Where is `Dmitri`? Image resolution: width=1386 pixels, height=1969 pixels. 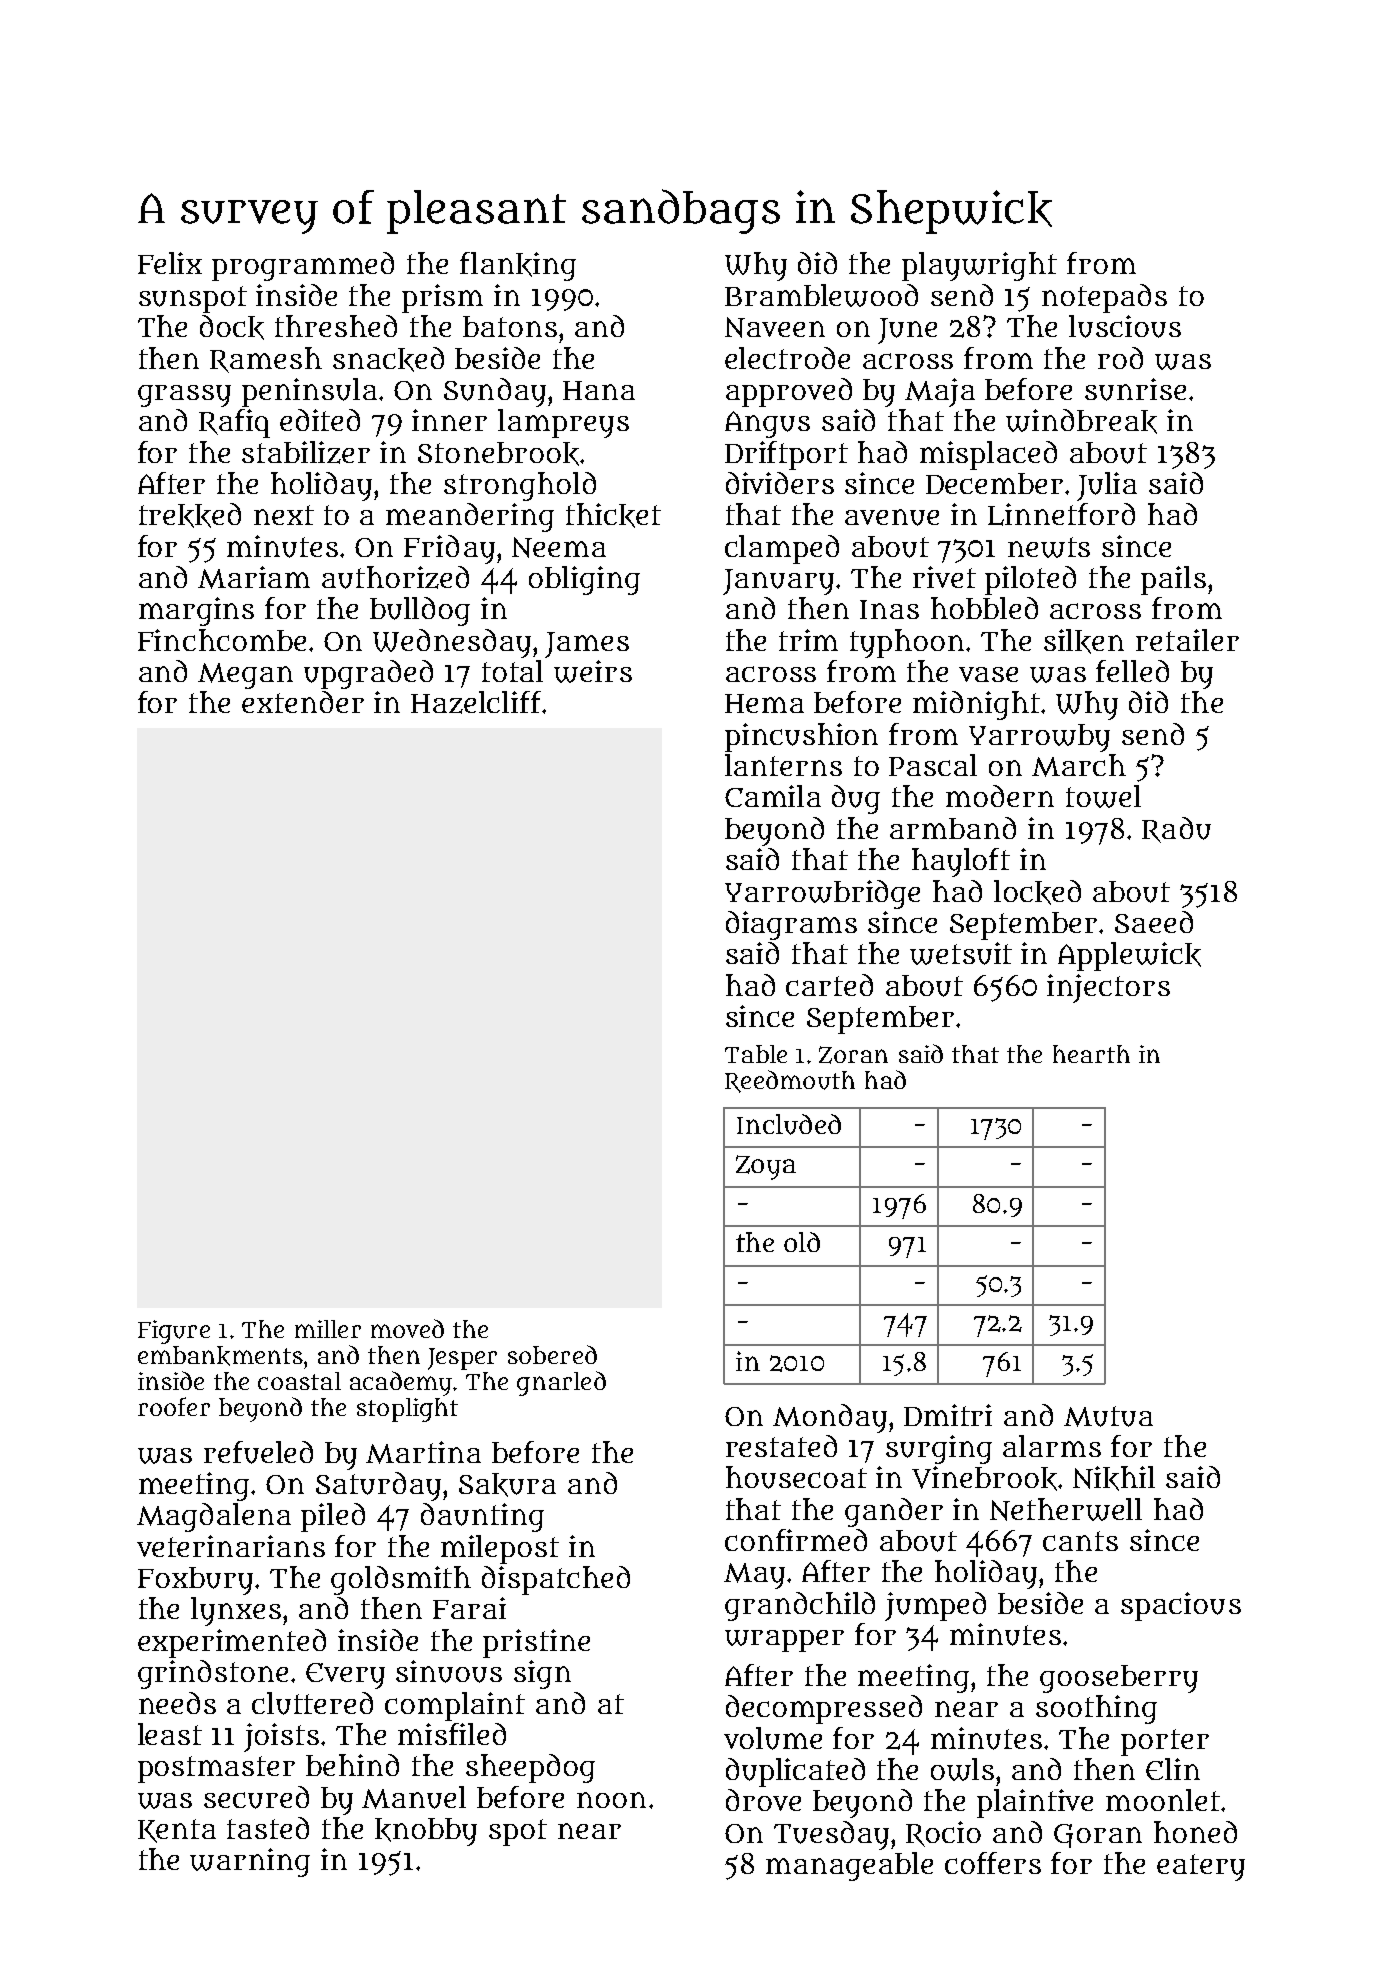
Dmitri is located at coordinates (948, 1415).
